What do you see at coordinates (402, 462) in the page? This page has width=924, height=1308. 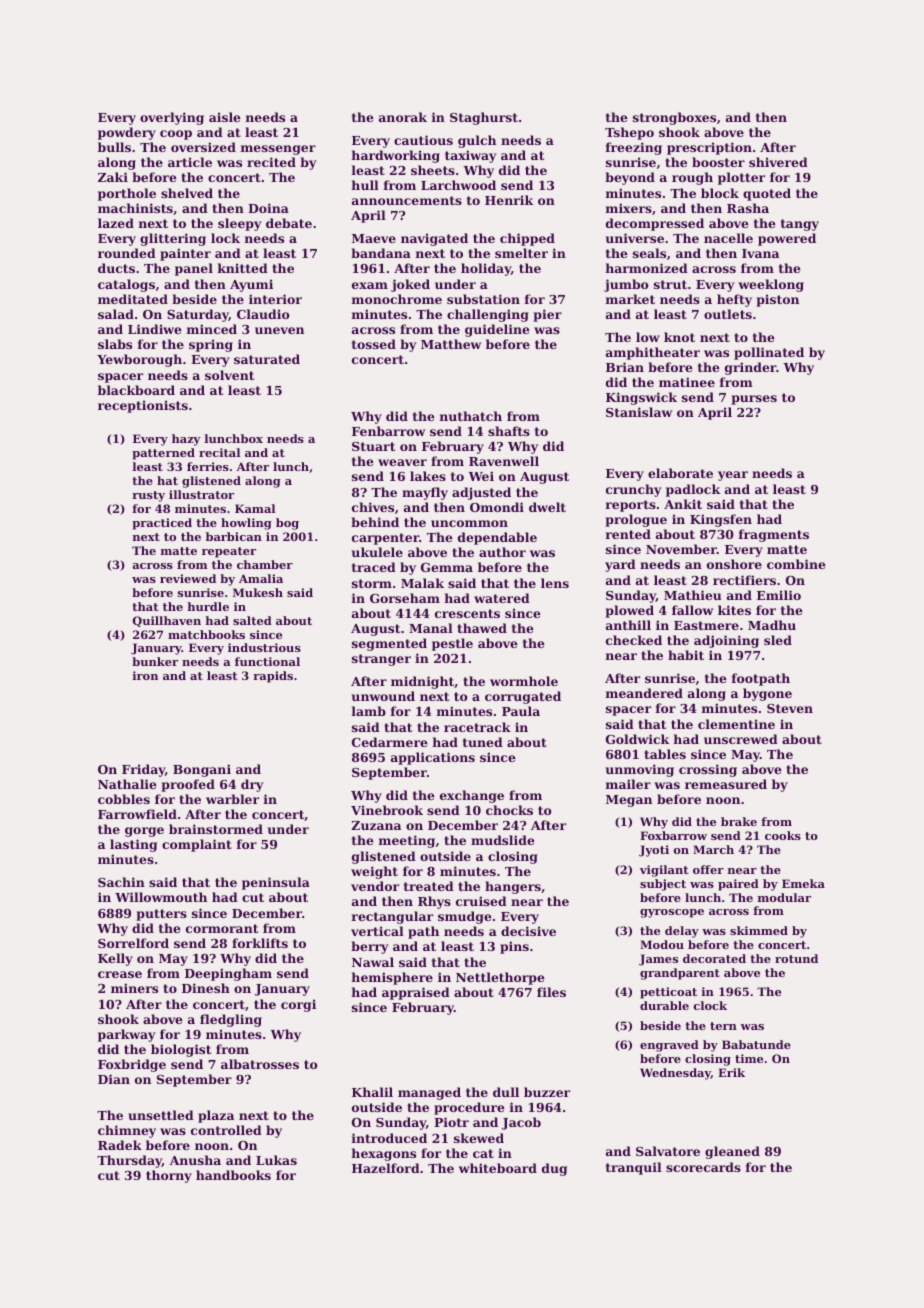 I see `weaver` at bounding box center [402, 462].
